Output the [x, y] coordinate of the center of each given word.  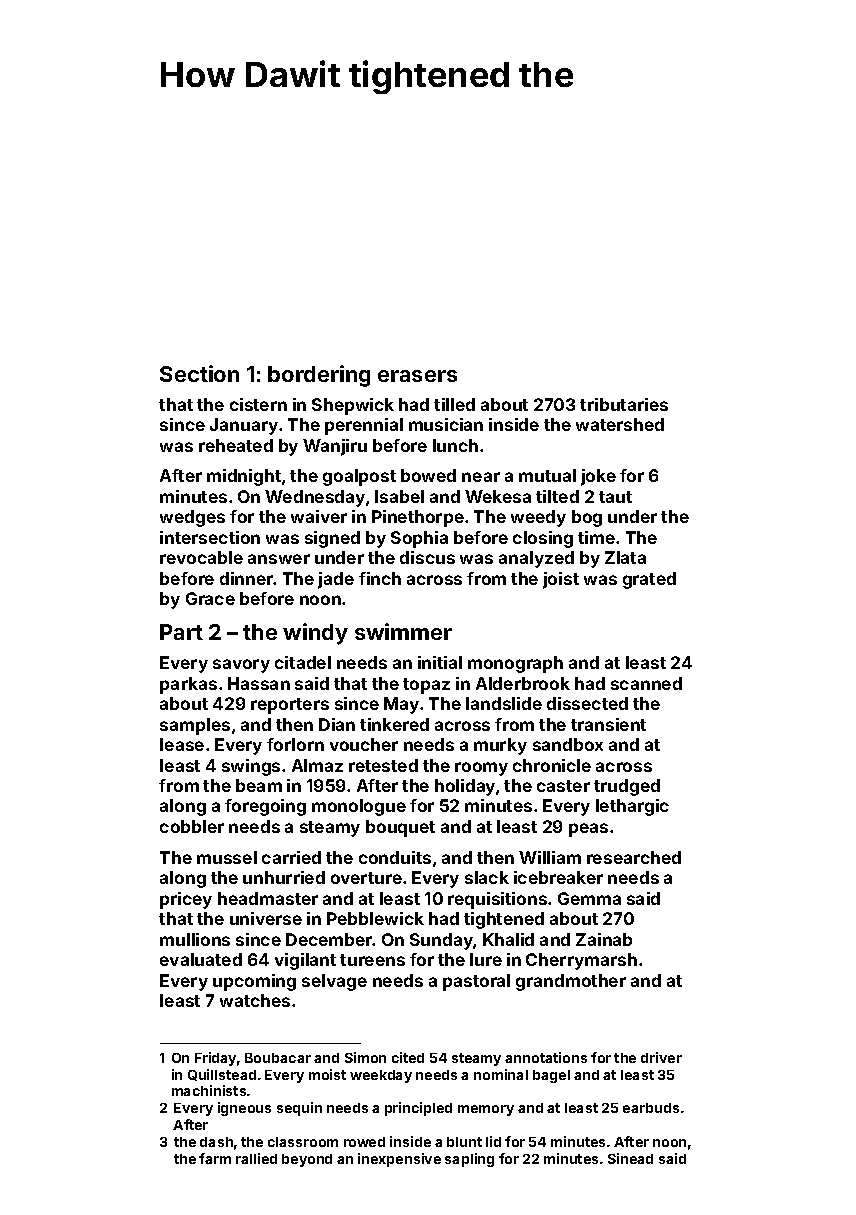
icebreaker [558, 877]
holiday [465, 787]
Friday [215, 1059]
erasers [417, 376]
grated [649, 580]
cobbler [192, 826]
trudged [627, 787]
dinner [247, 578]
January [245, 426]
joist [561, 580]
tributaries [624, 404]
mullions [195, 939]
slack [487, 877]
